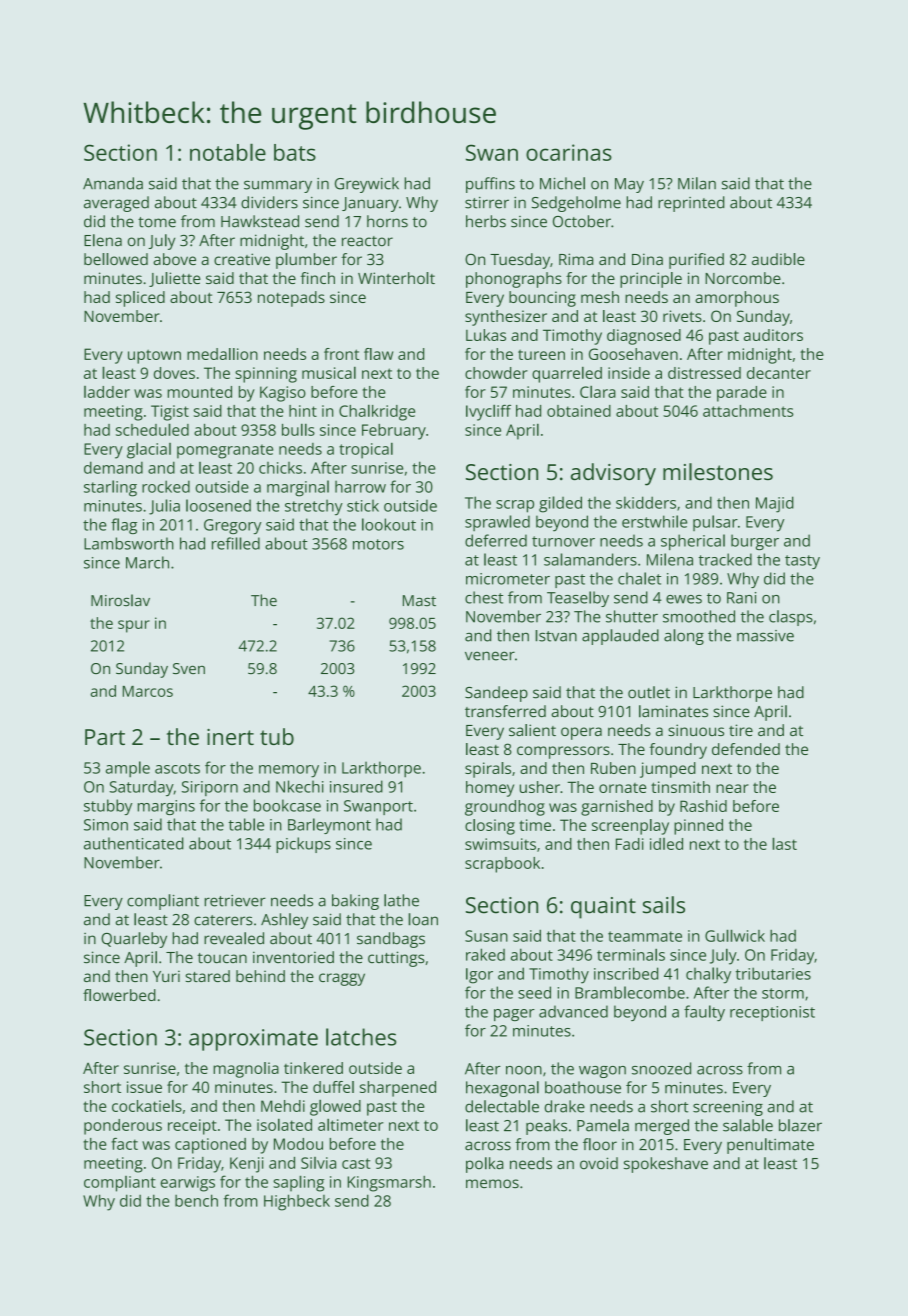 The width and height of the image is (908, 1316). What do you see at coordinates (266, 375) in the image?
I see `spinning` at bounding box center [266, 375].
